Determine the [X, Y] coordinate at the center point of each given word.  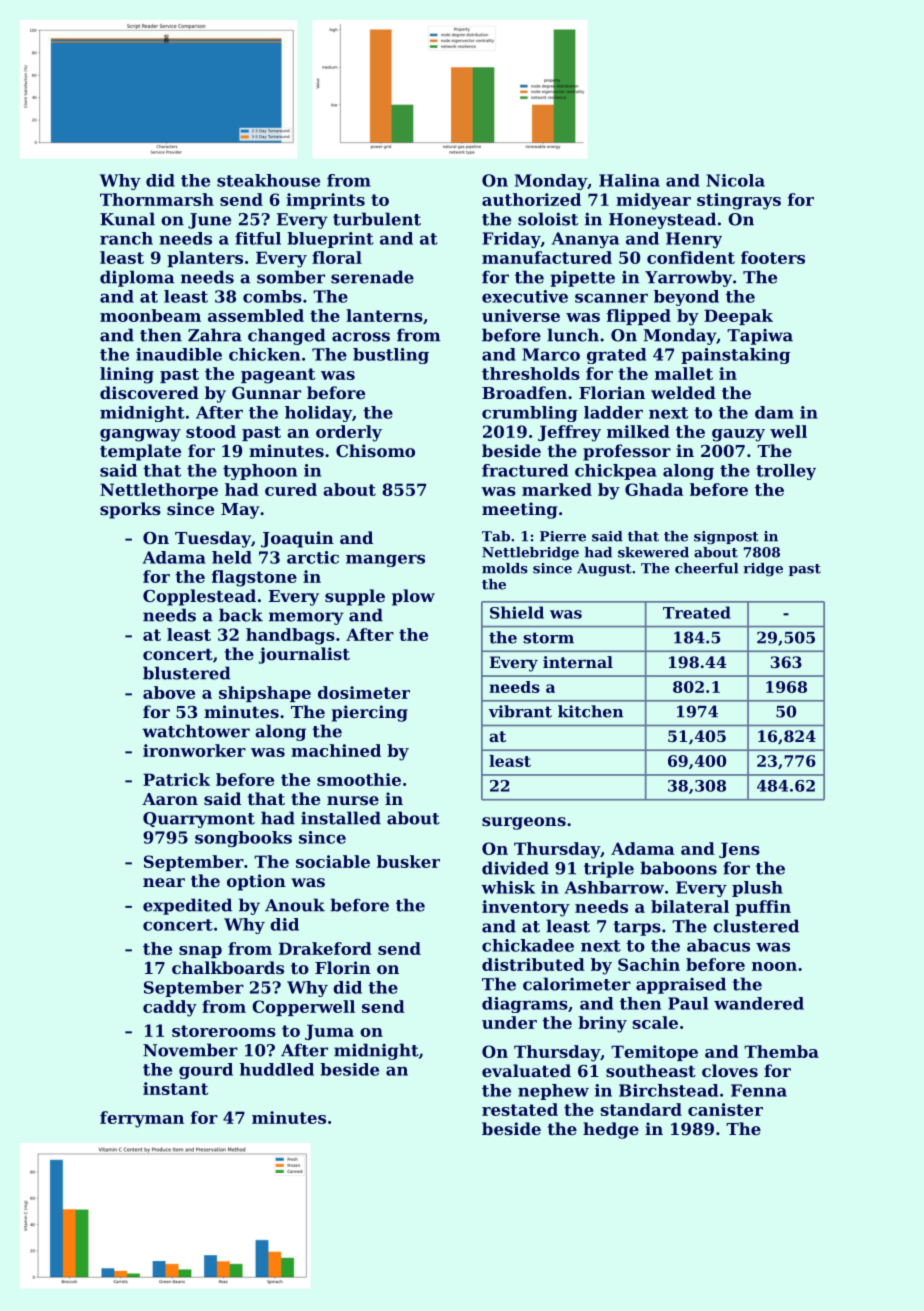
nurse [353, 800]
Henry [694, 240]
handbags [290, 636]
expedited [187, 906]
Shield [517, 612]
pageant [278, 376]
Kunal [127, 219]
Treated [697, 612]
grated [616, 356]
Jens [739, 850]
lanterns [384, 315]
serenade [372, 277]
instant [175, 1088]
